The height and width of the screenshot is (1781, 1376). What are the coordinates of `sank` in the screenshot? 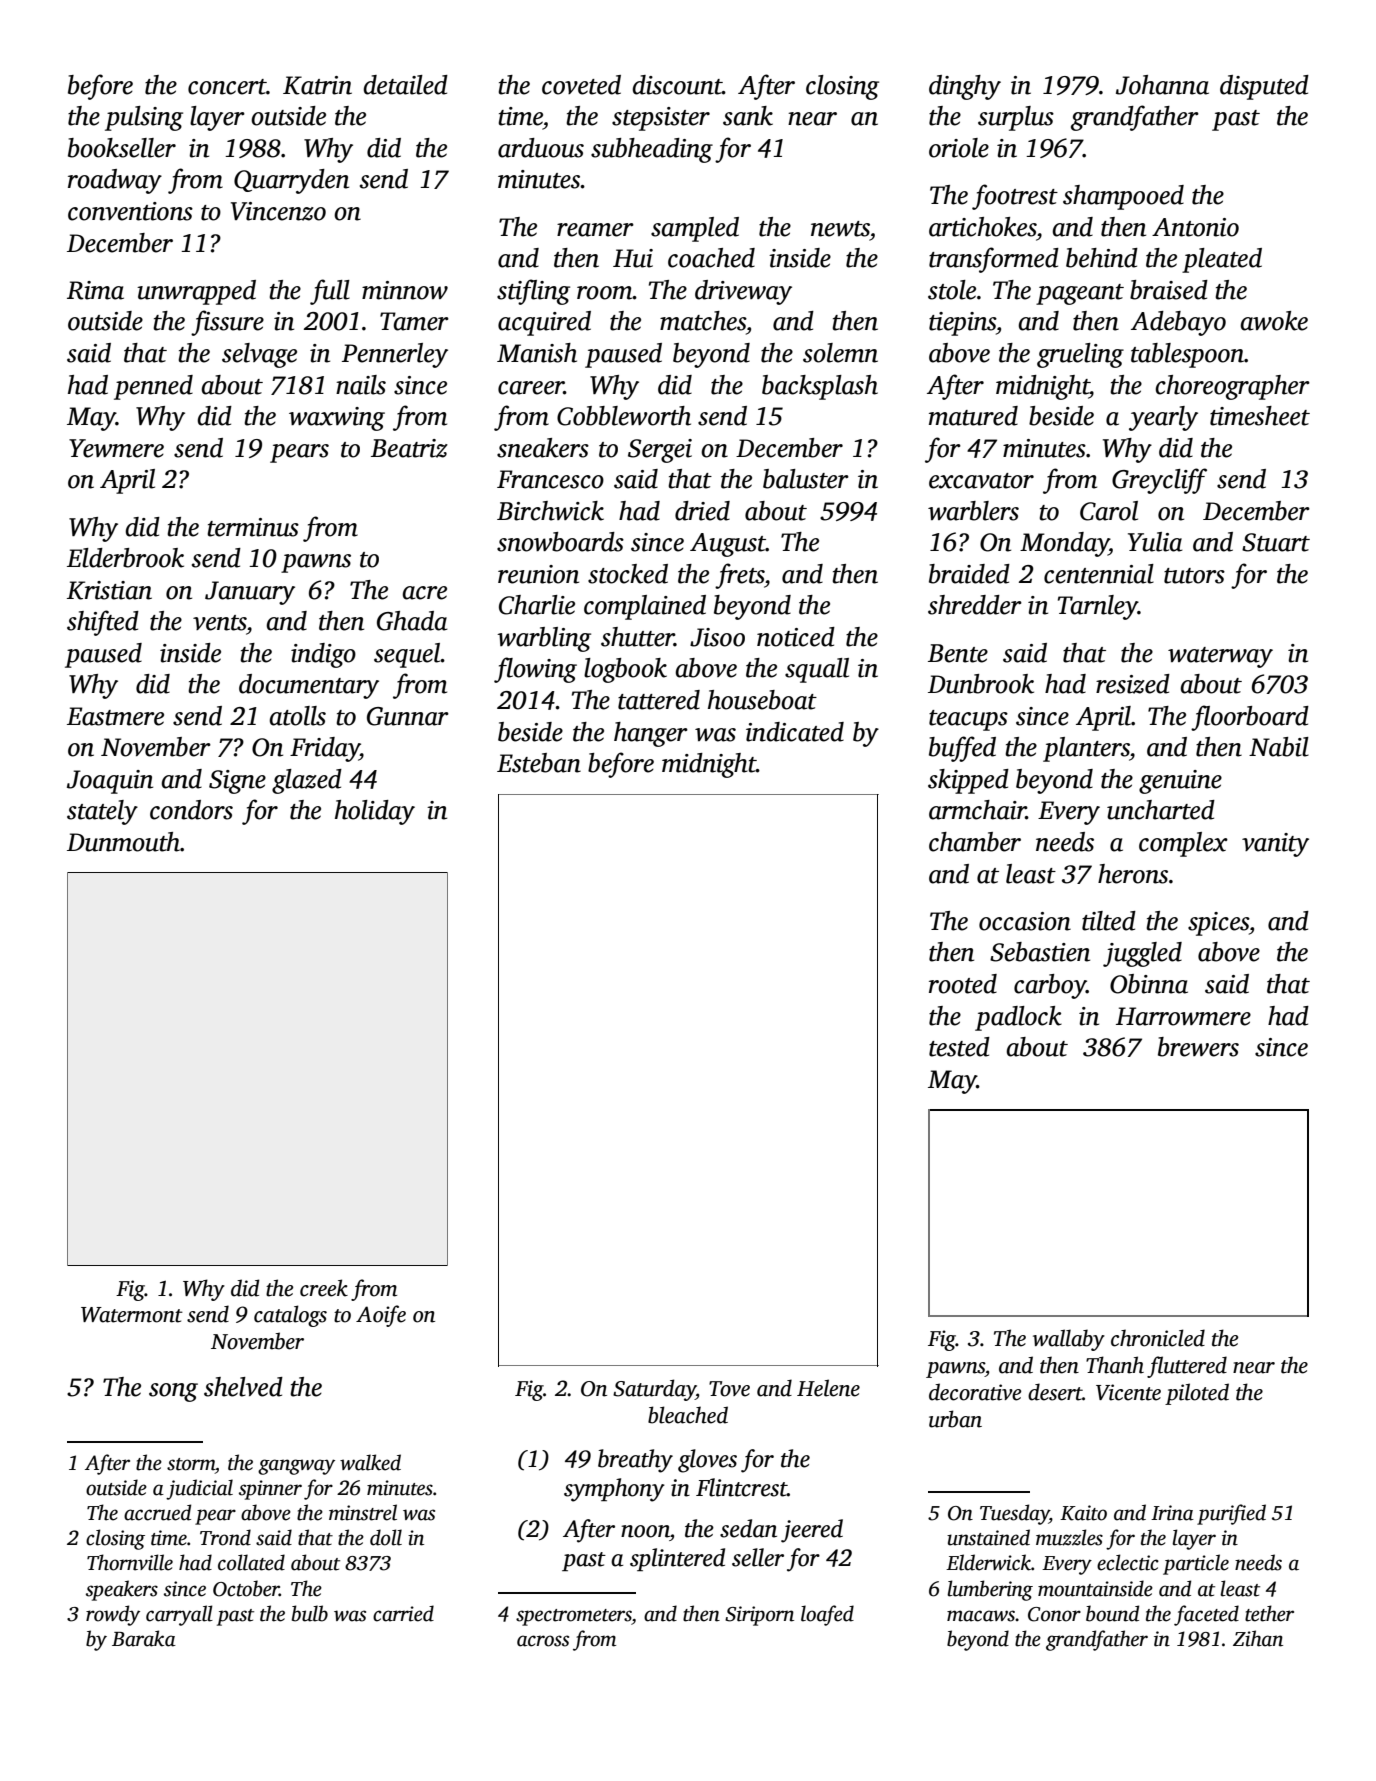 It's located at (748, 116).
